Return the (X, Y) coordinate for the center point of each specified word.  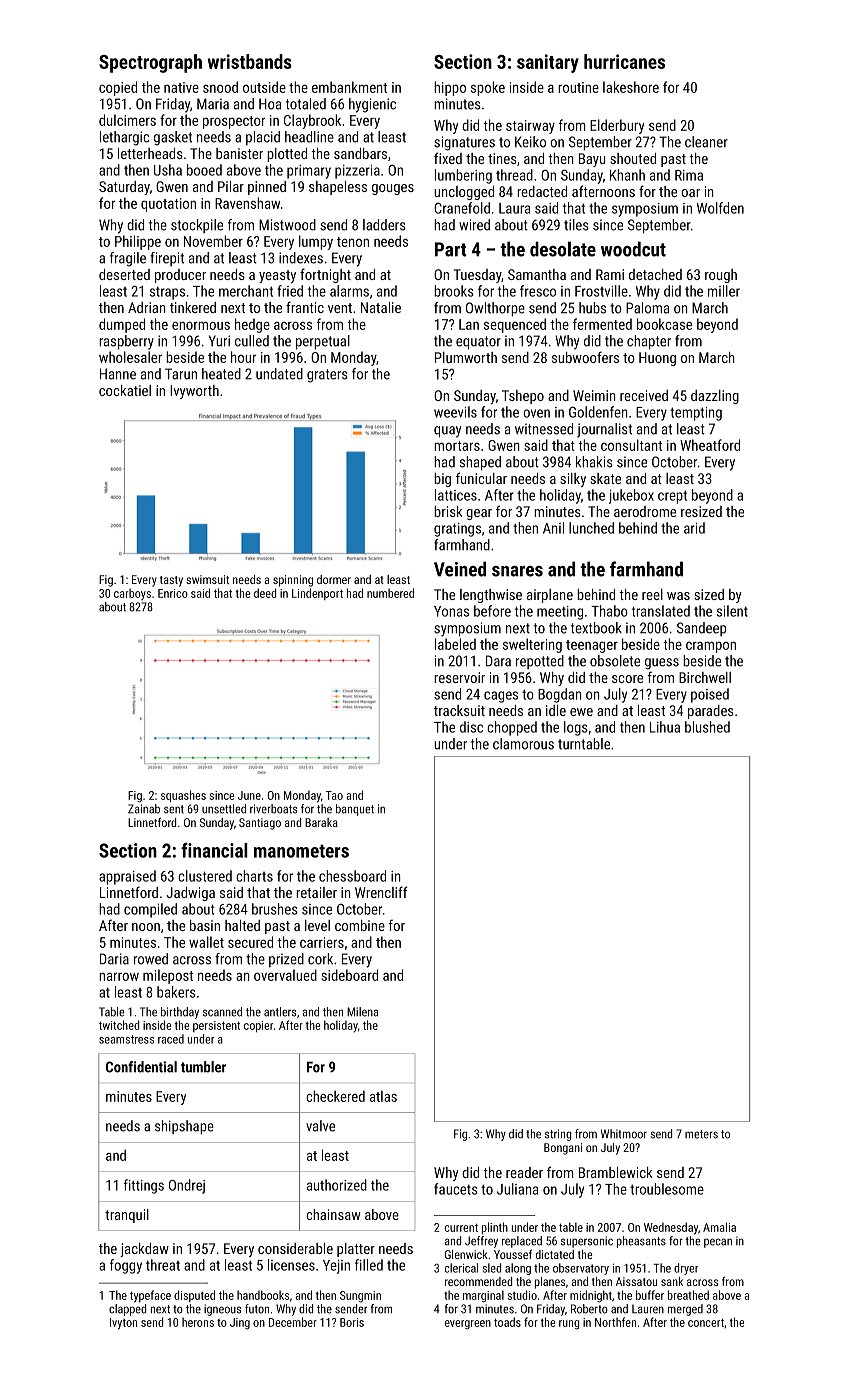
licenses (291, 1265)
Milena (362, 1012)
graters (327, 376)
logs (576, 728)
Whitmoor (624, 1134)
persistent (216, 1026)
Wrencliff (381, 892)
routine (578, 87)
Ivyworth (194, 392)
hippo (450, 88)
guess (662, 664)
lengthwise (491, 596)
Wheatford (710, 445)
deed (265, 593)
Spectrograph (150, 63)
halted (242, 925)
